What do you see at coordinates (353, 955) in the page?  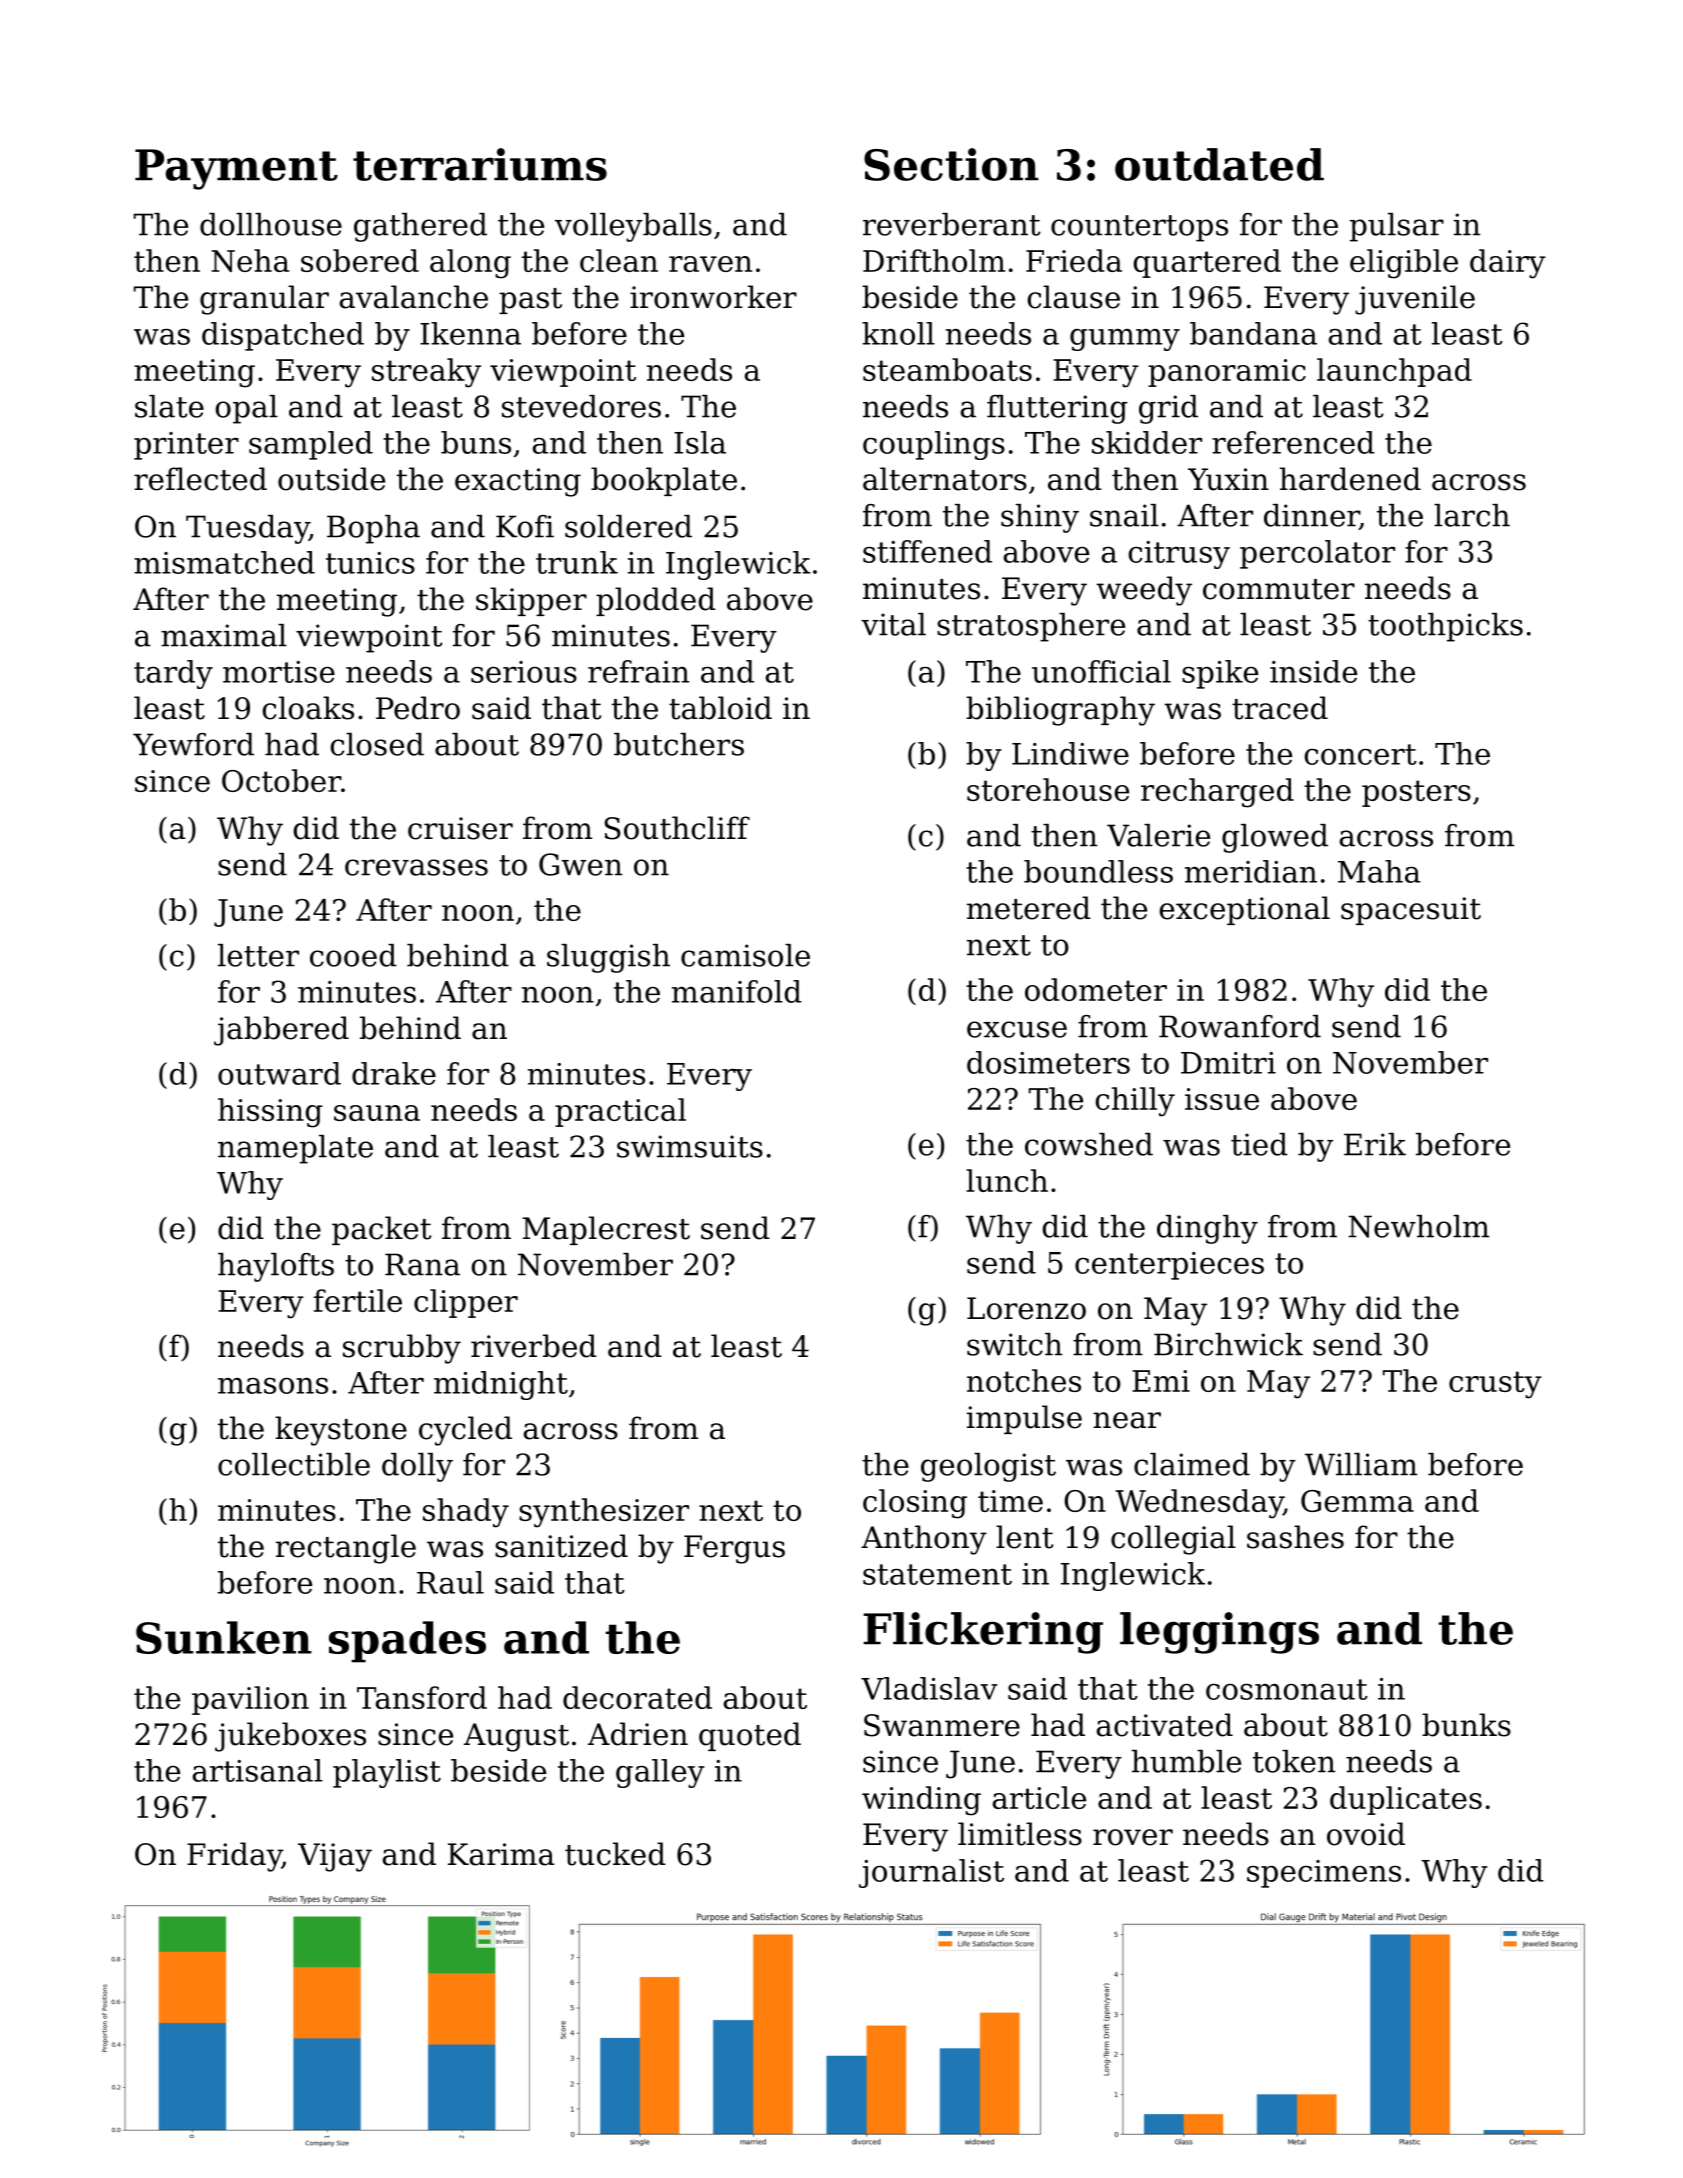 I see `cooed` at bounding box center [353, 955].
